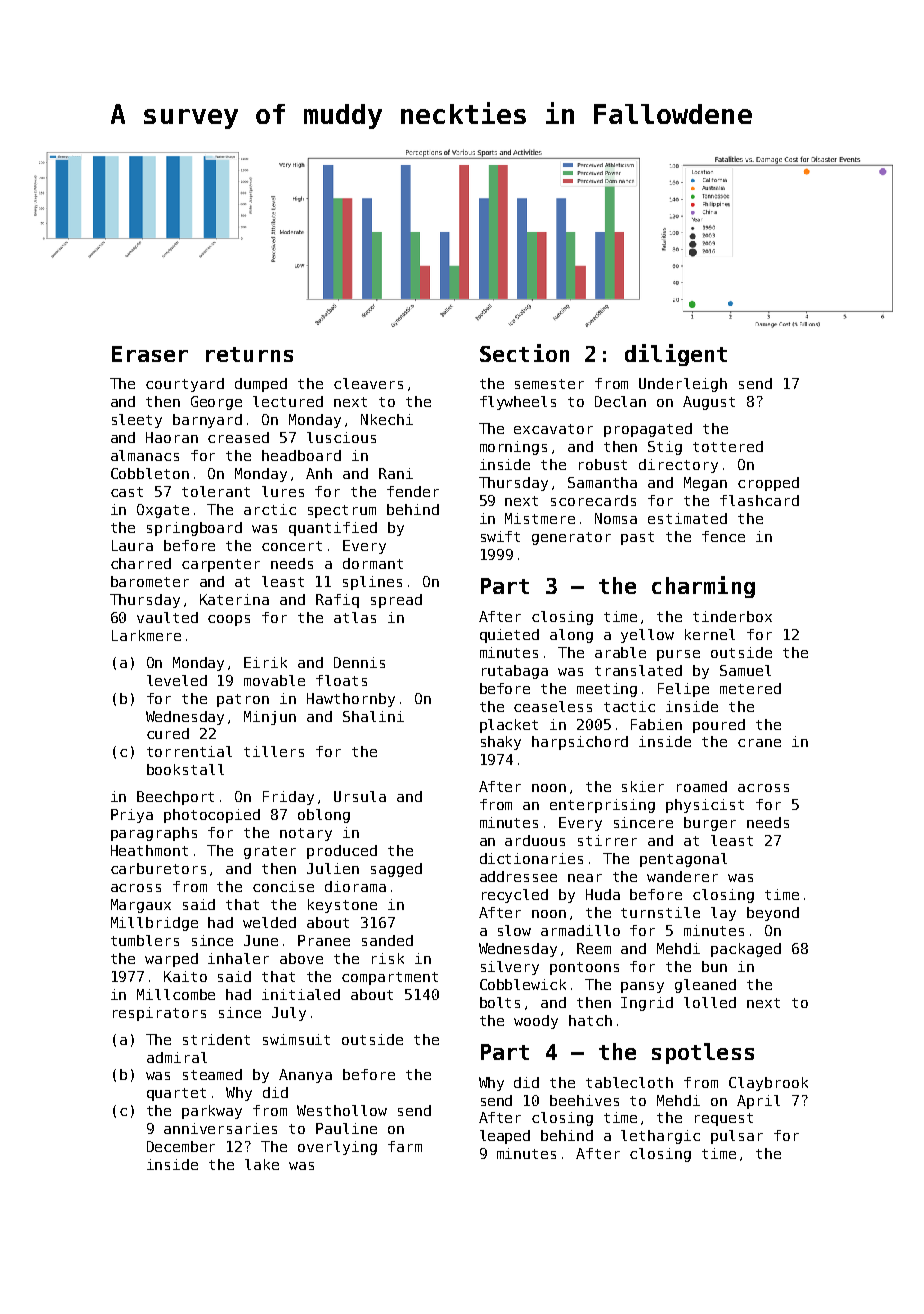  Describe the element at coordinates (176, 1094) in the document. I see `quartet` at that location.
